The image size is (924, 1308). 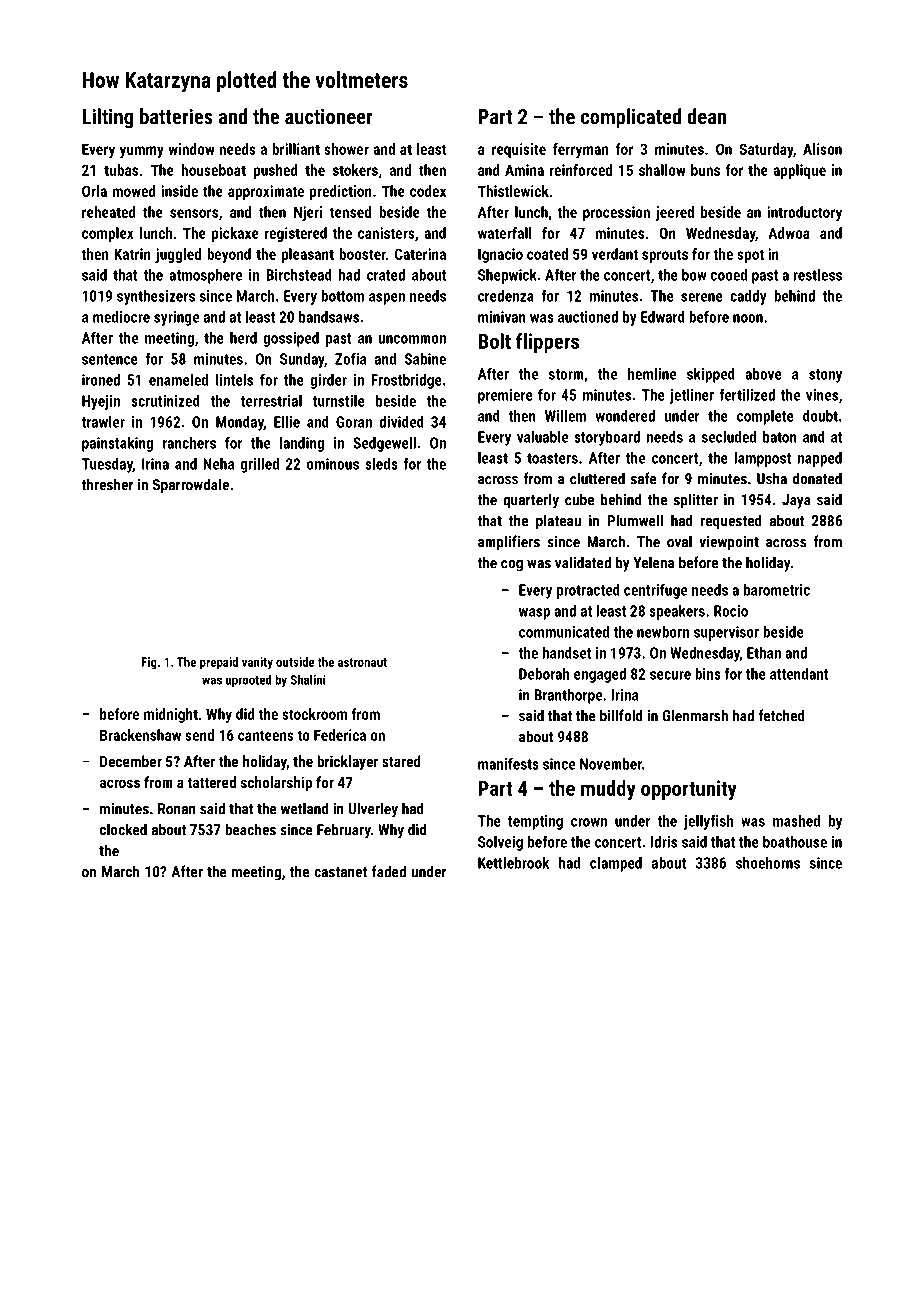 What do you see at coordinates (616, 864) in the screenshot?
I see `clamped` at bounding box center [616, 864].
